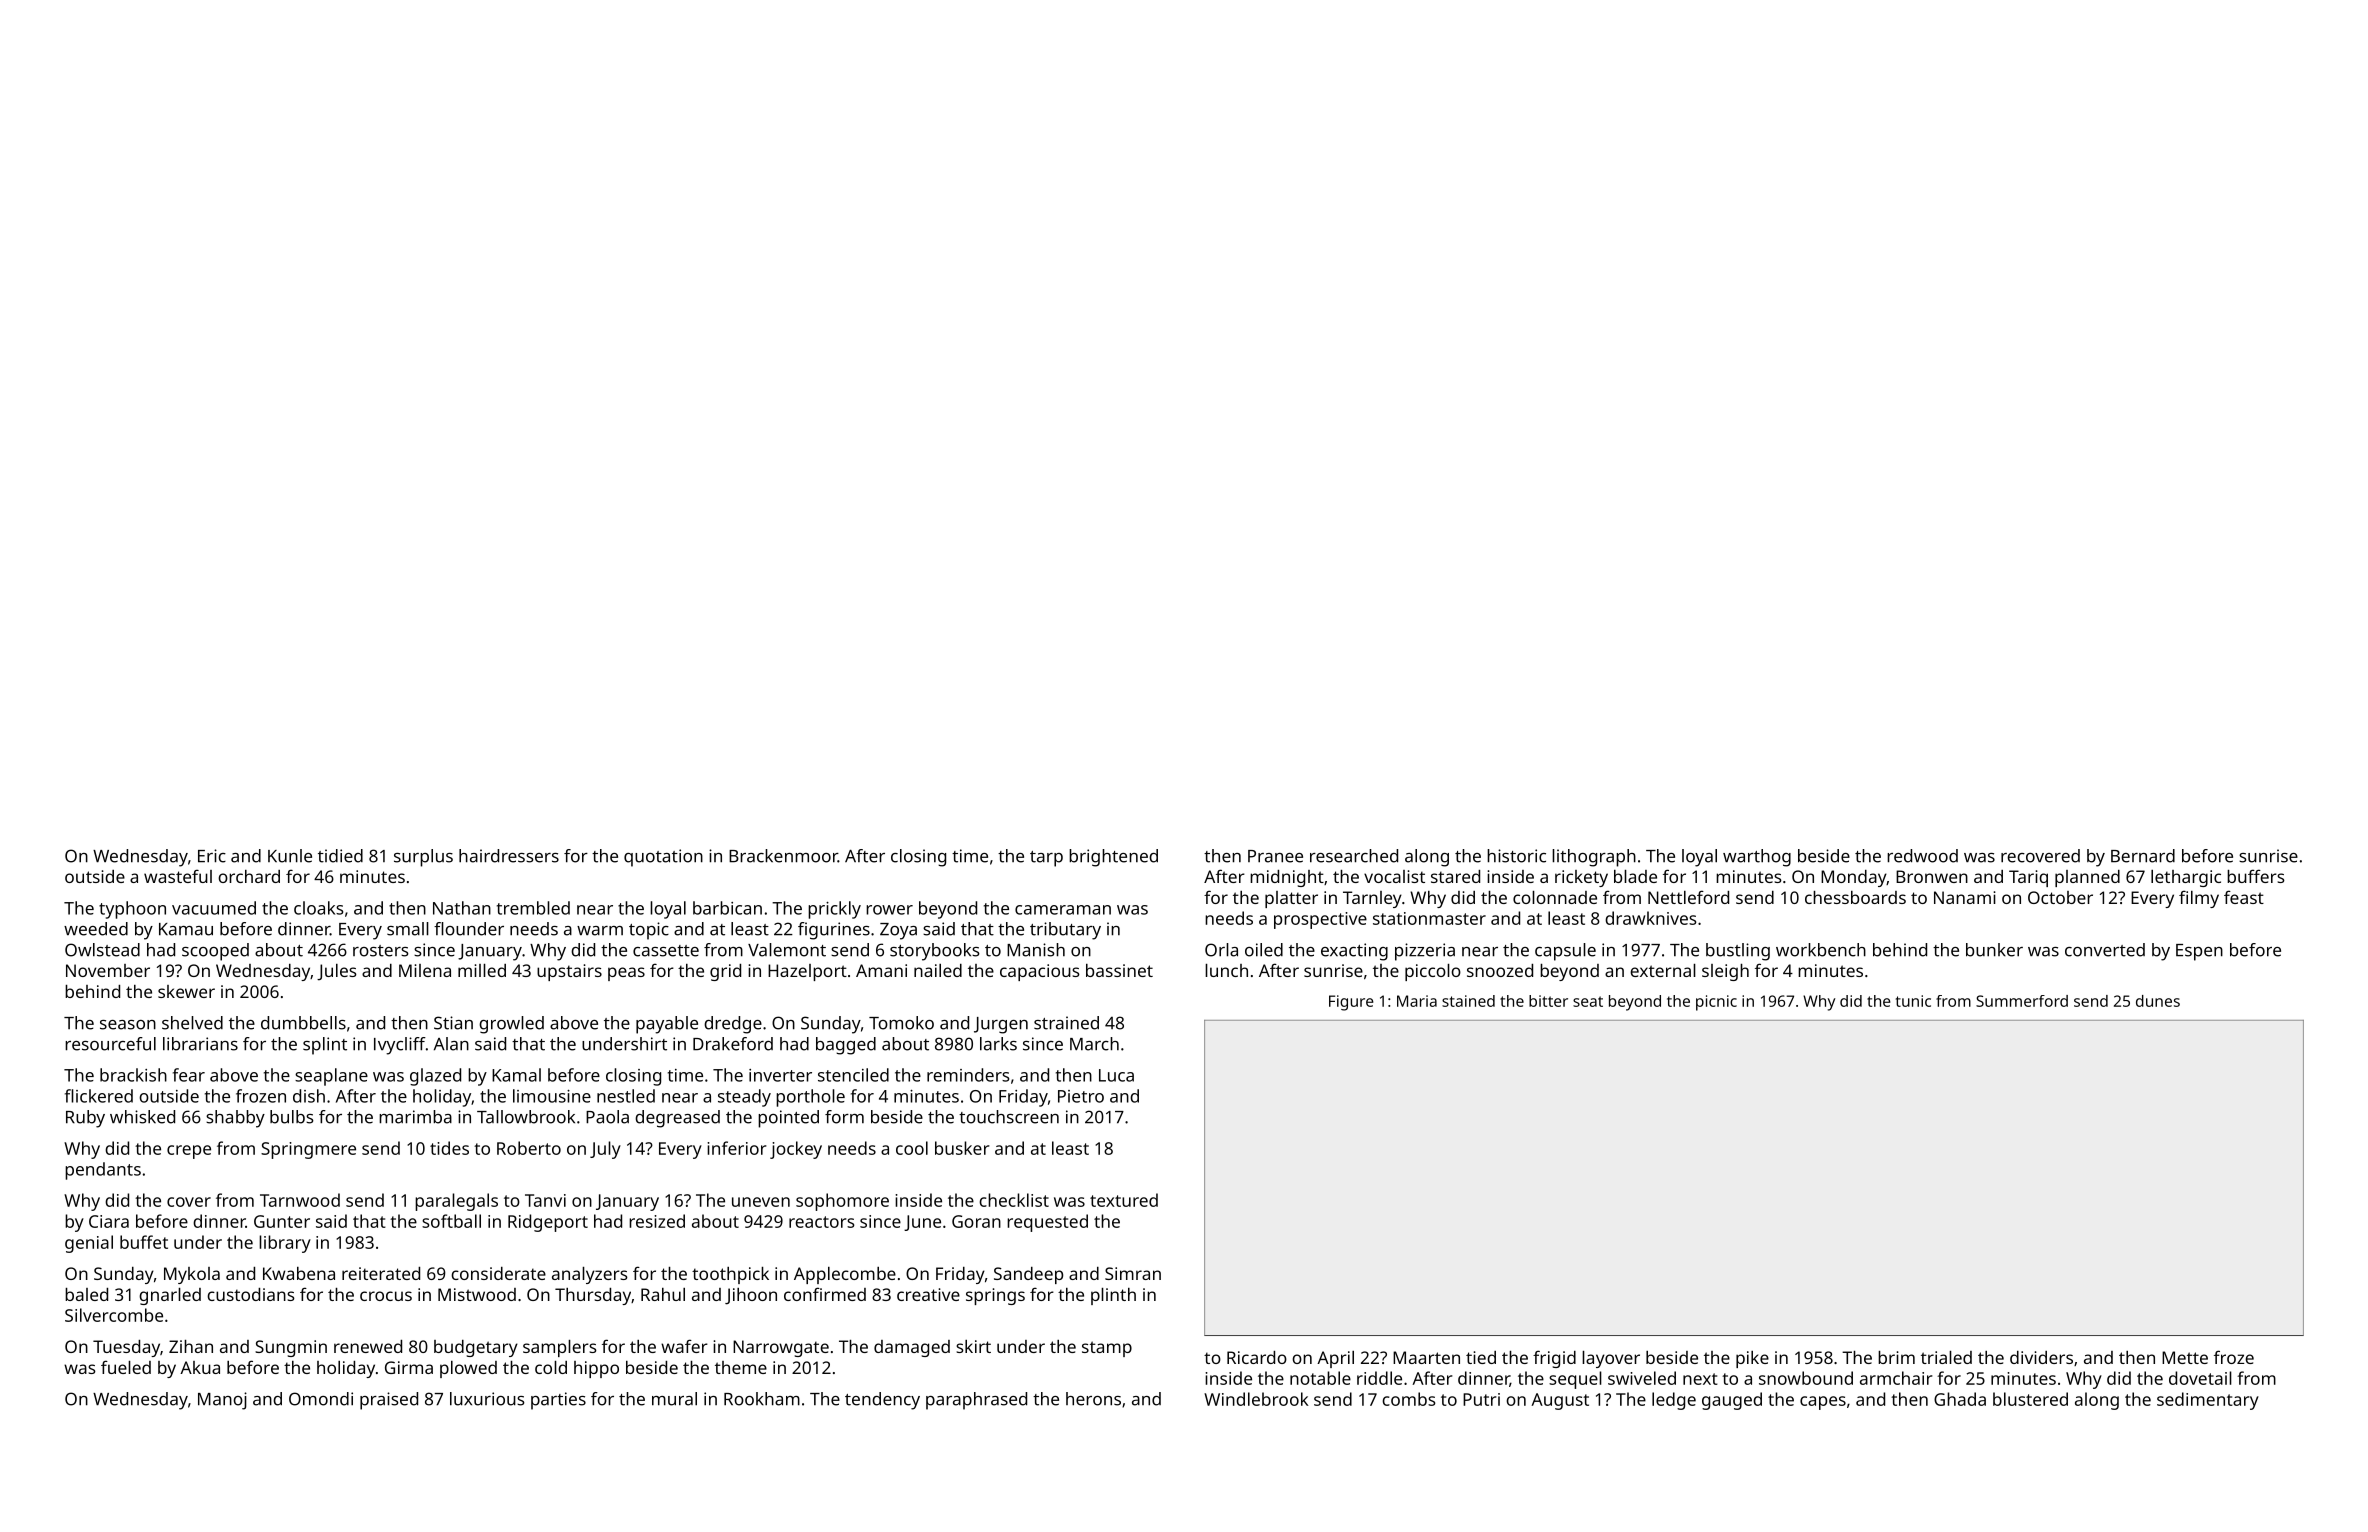  Describe the element at coordinates (99, 1096) in the image. I see `flickered` at that location.
